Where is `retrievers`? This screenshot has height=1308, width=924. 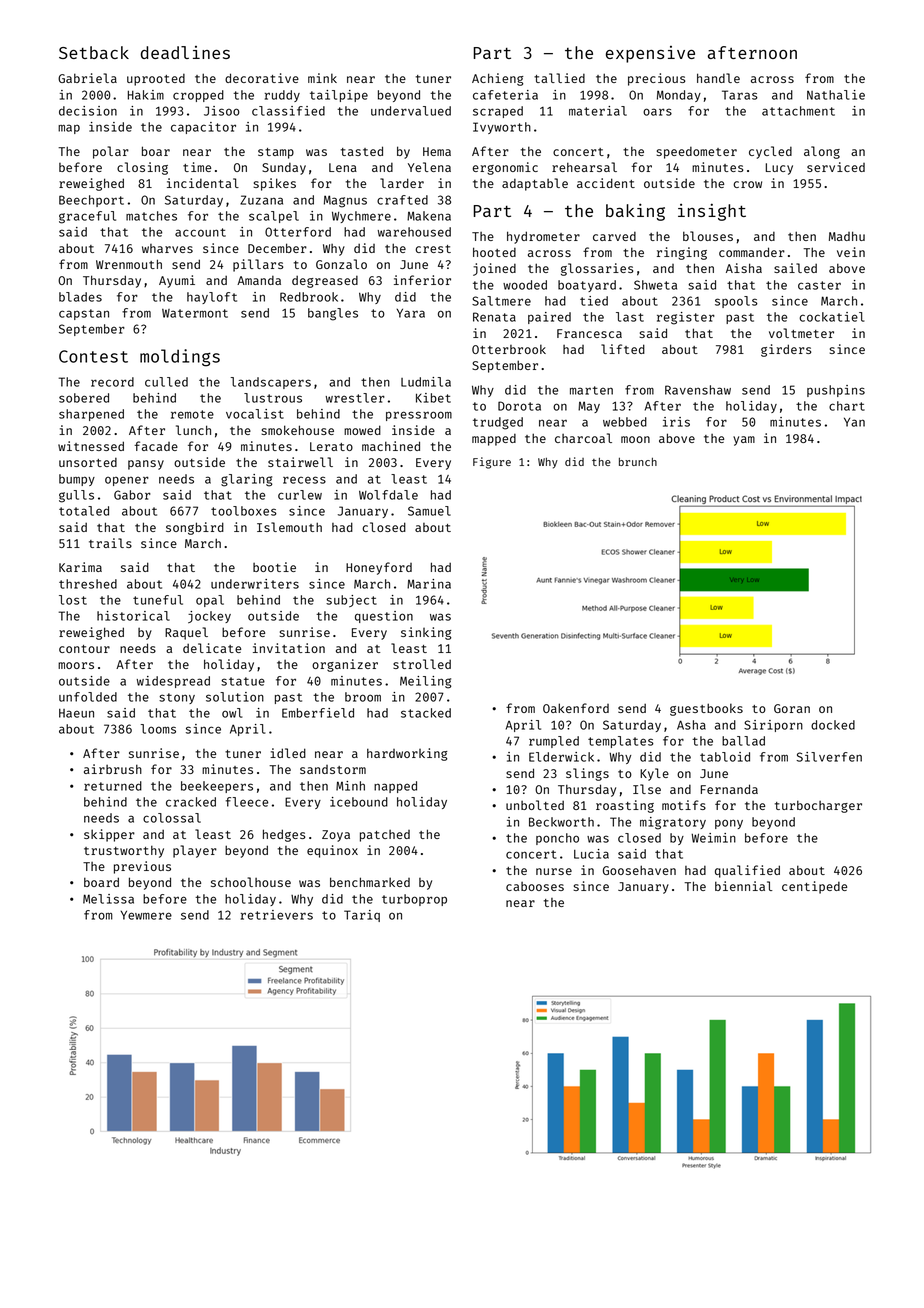
retrievers is located at coordinates (277, 915).
